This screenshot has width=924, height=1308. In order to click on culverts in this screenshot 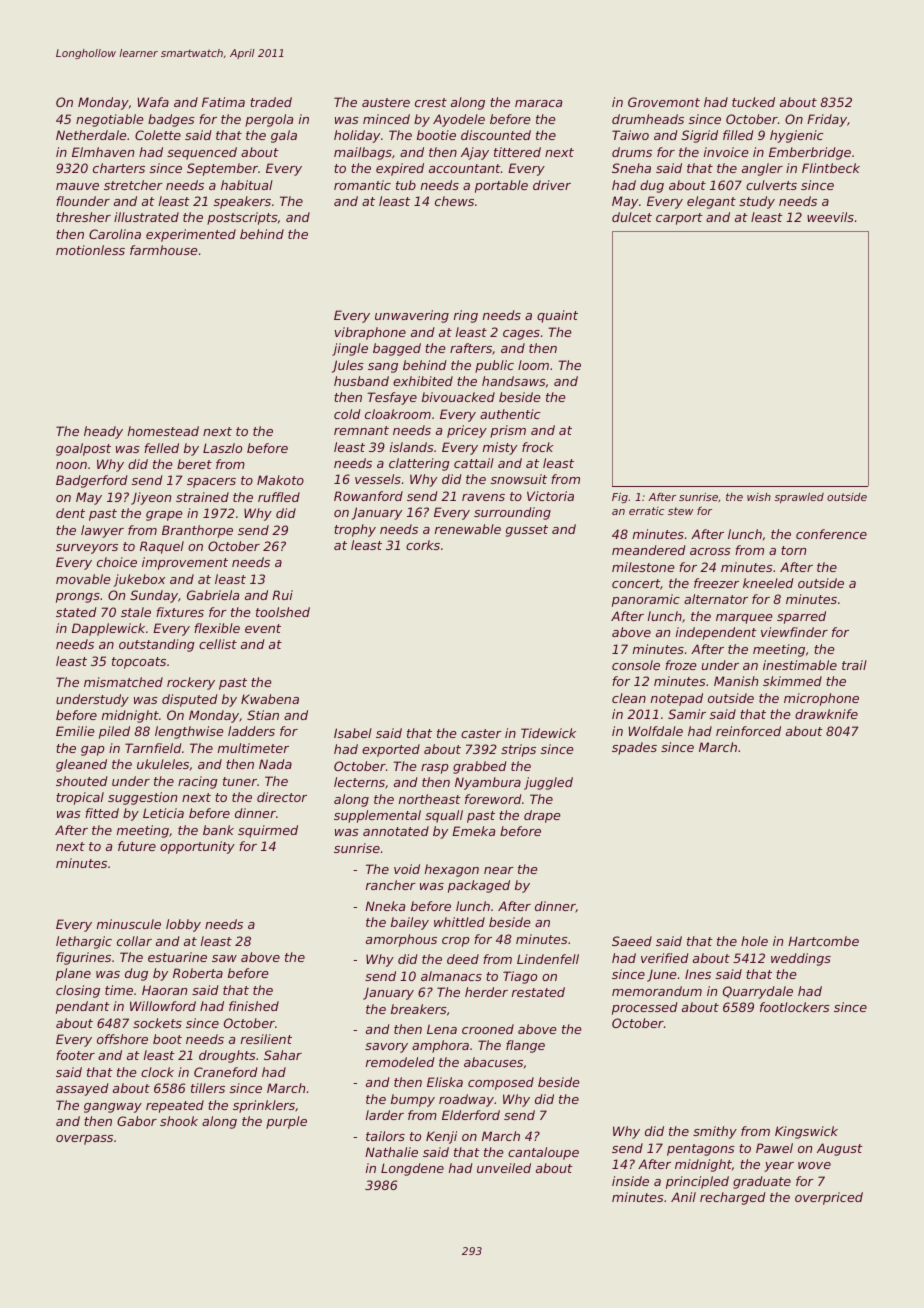, I will do `click(771, 185)`.
